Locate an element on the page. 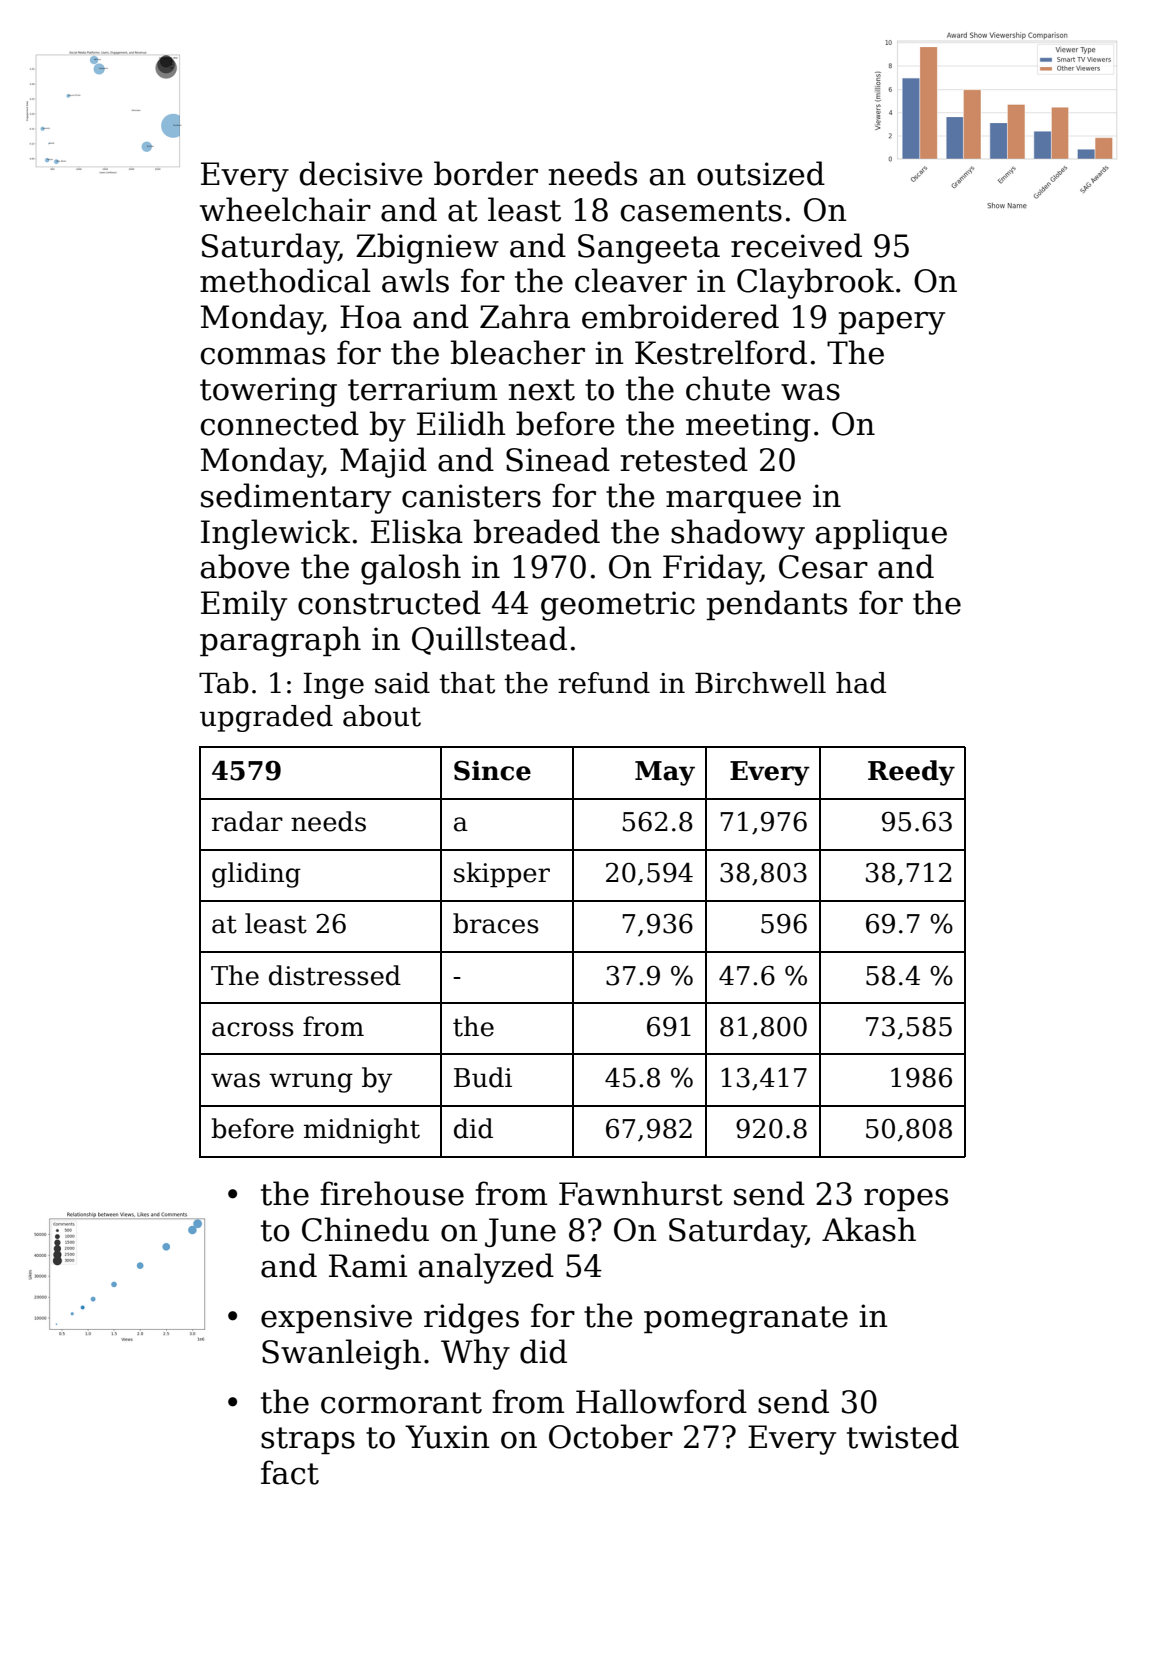 This page has height=1654, width=1165. fact is located at coordinates (290, 1472).
